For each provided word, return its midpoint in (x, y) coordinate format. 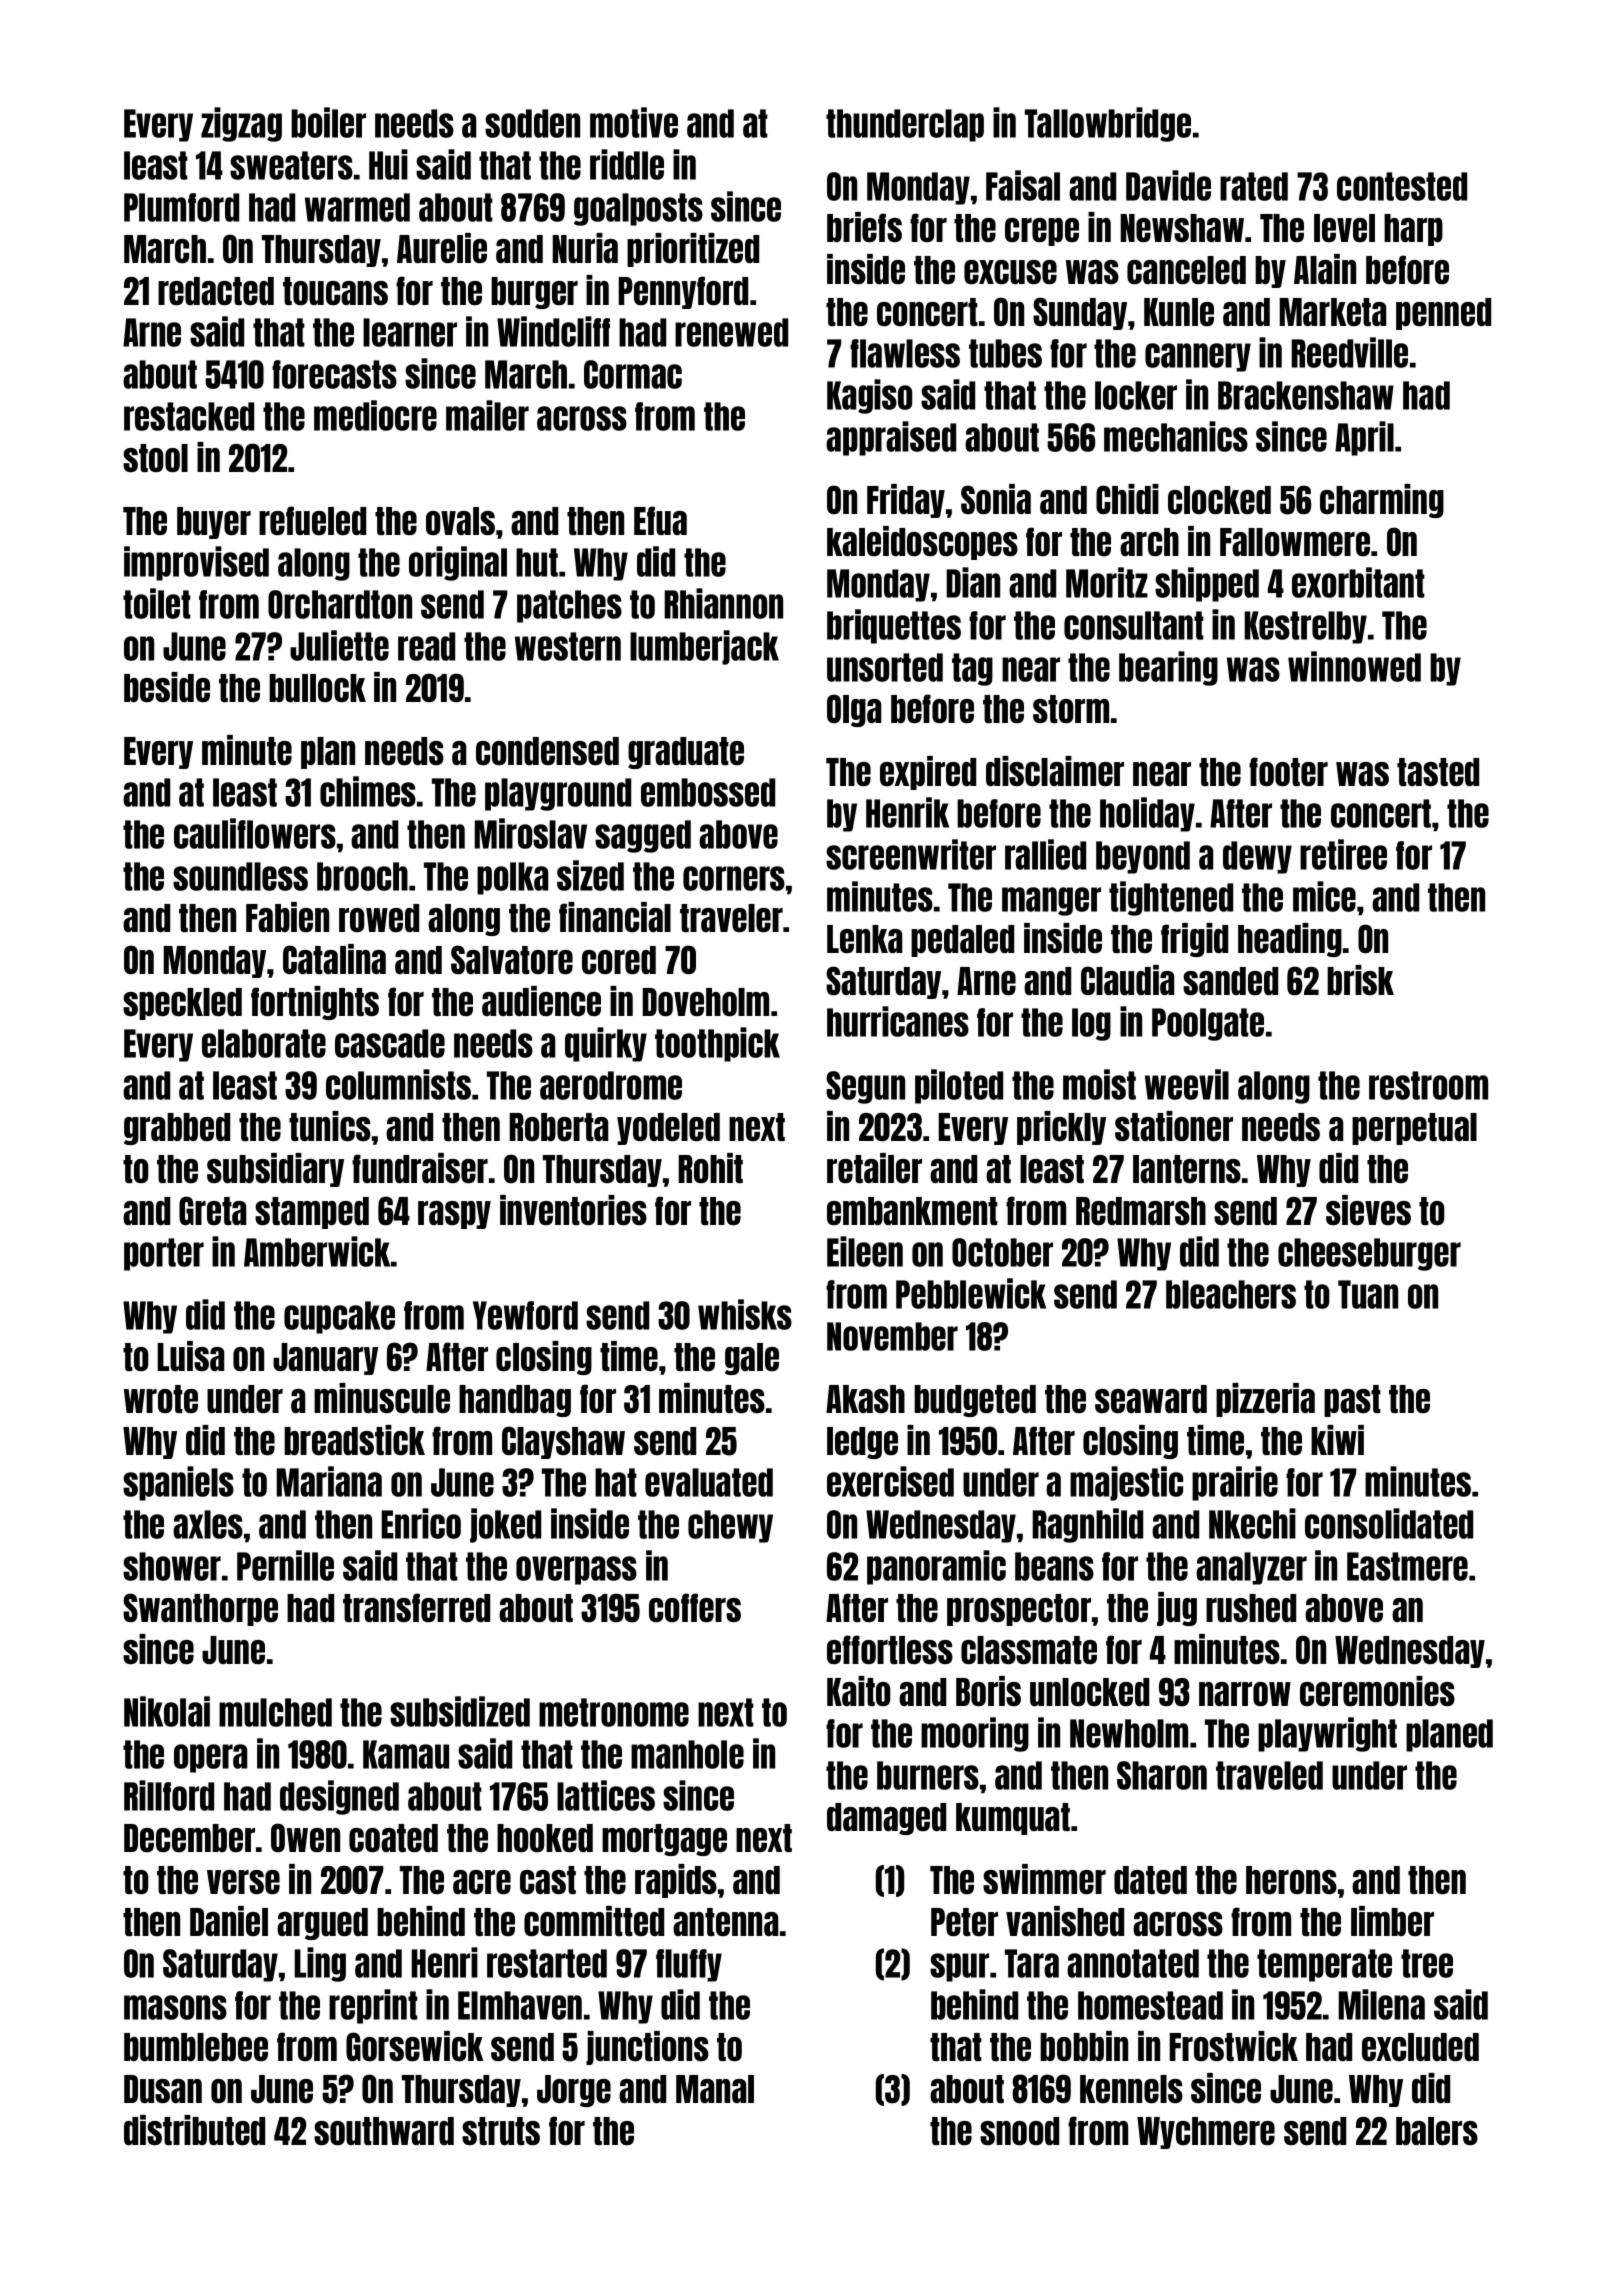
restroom (1428, 1085)
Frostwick (1233, 2046)
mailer (487, 415)
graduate (686, 753)
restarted (547, 1963)
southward (384, 2131)
